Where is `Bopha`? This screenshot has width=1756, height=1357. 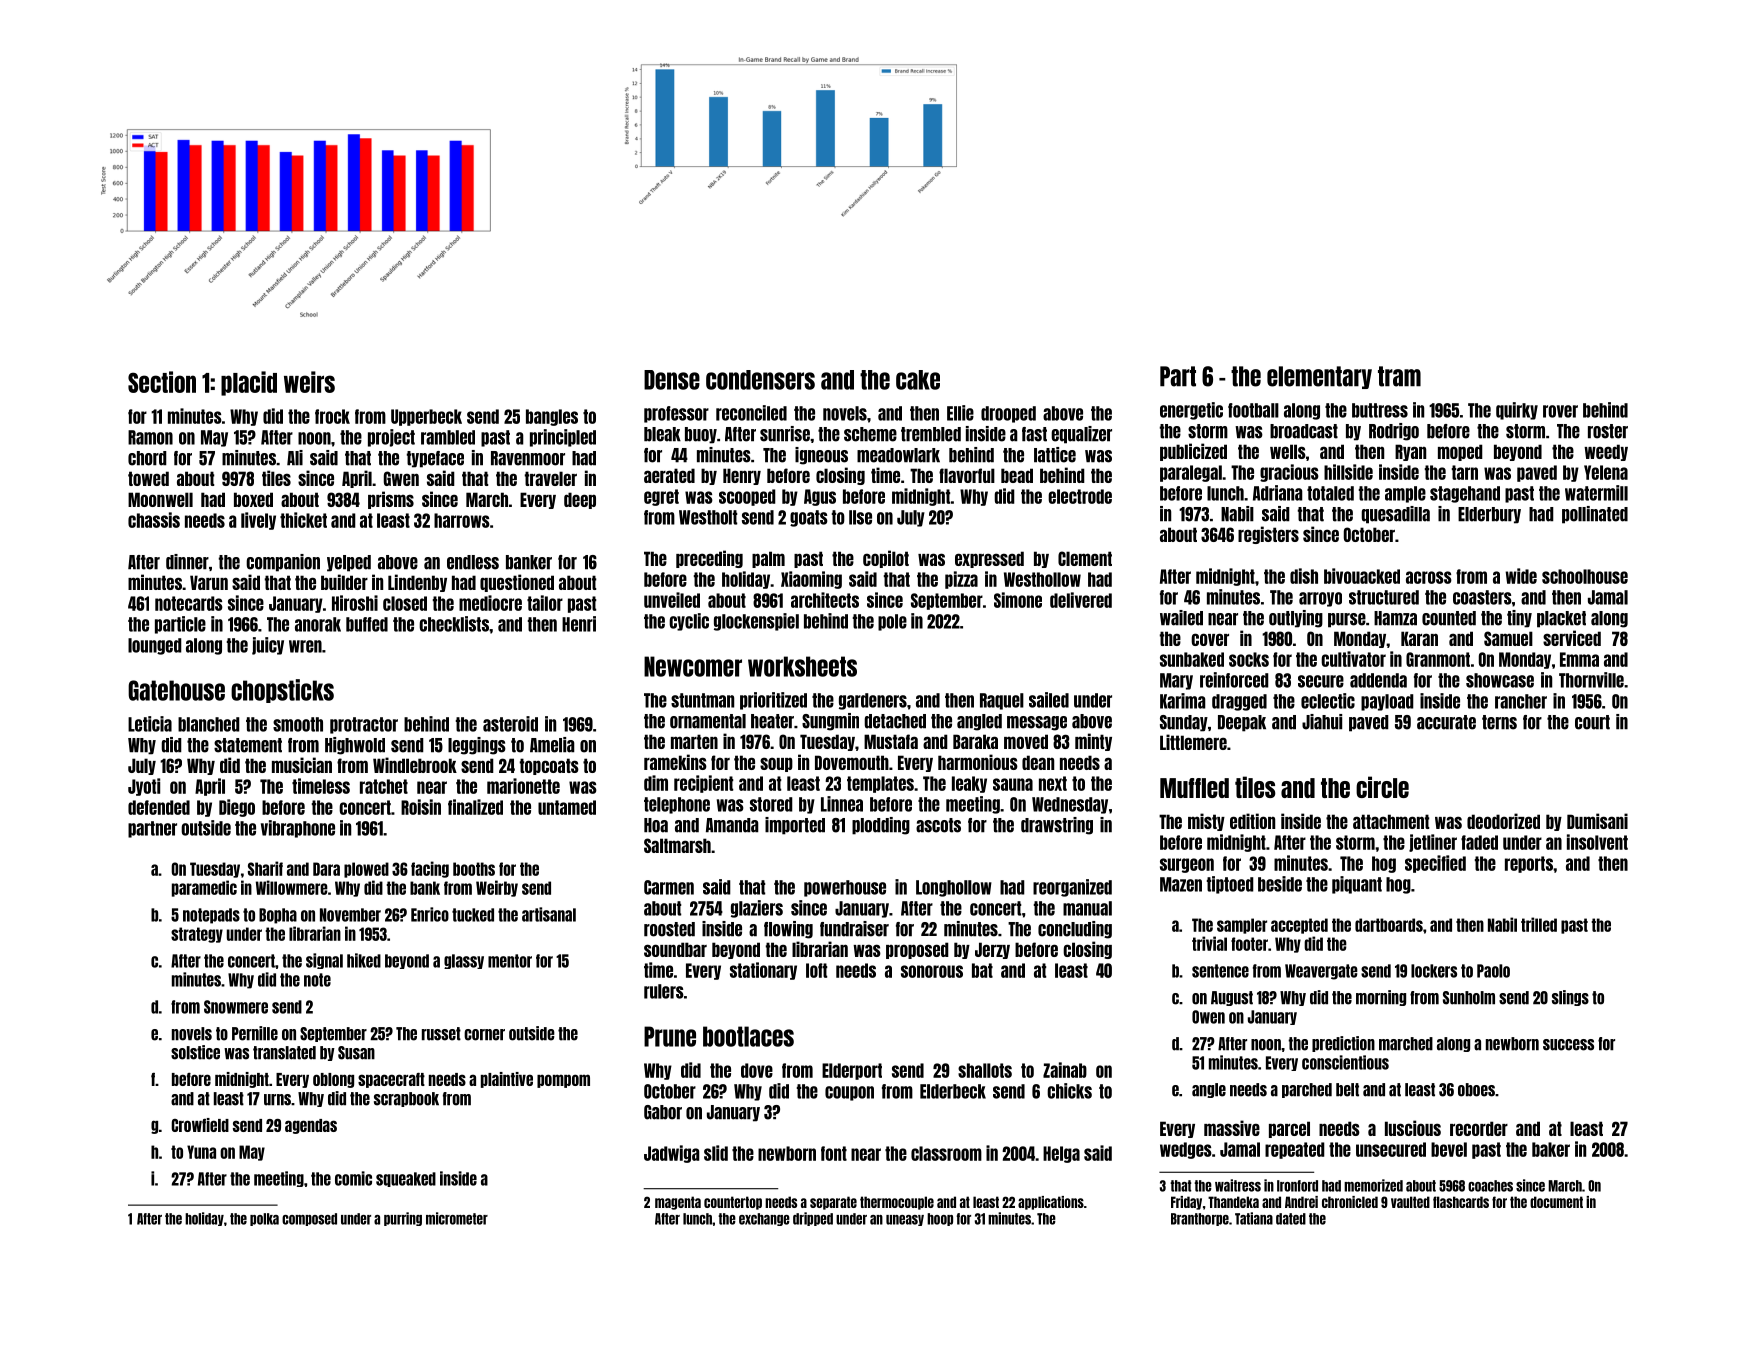
Bopha is located at coordinates (278, 916).
